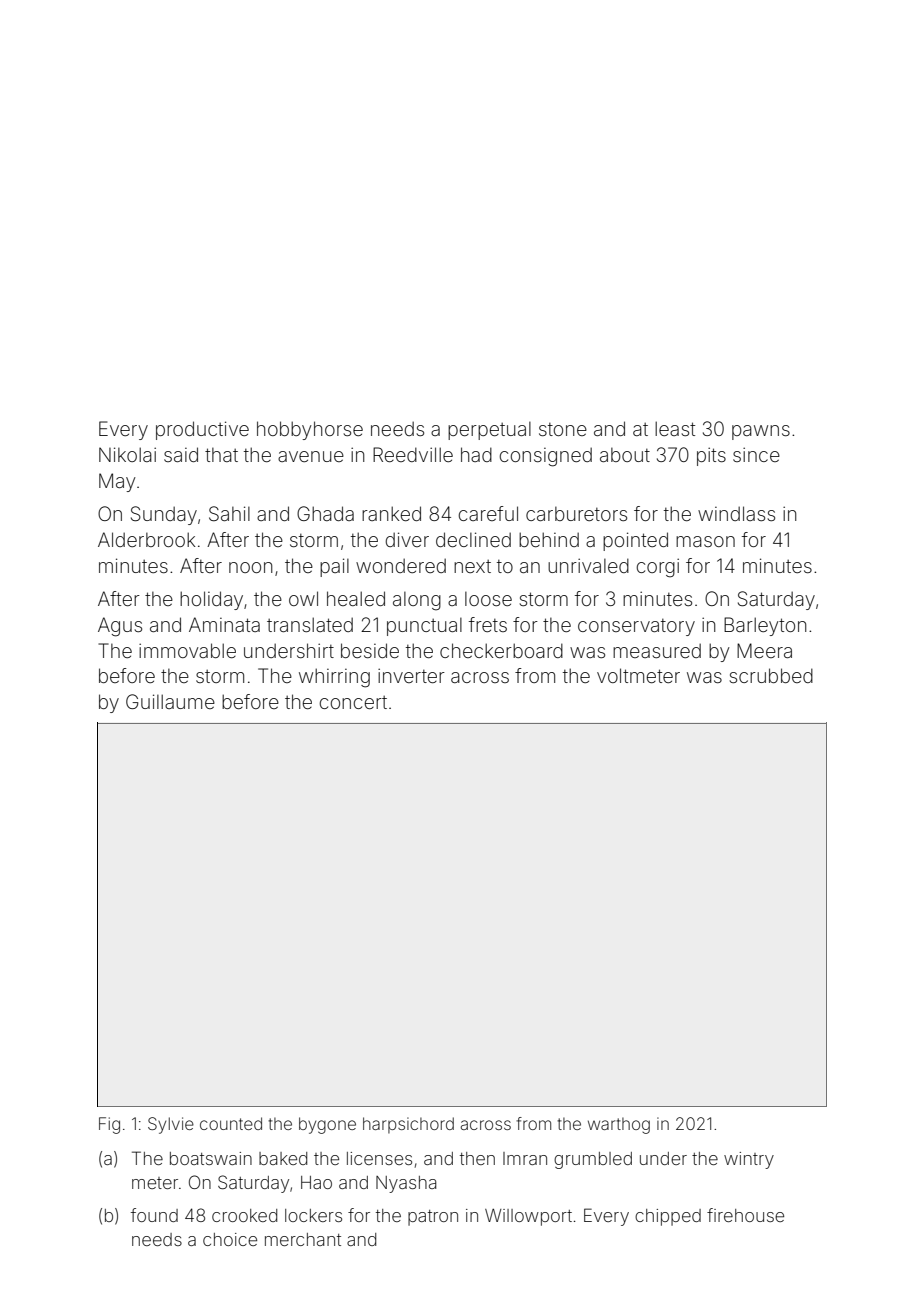 The width and height of the document is (924, 1308). What do you see at coordinates (229, 513) in the document?
I see `Sahil` at bounding box center [229, 513].
